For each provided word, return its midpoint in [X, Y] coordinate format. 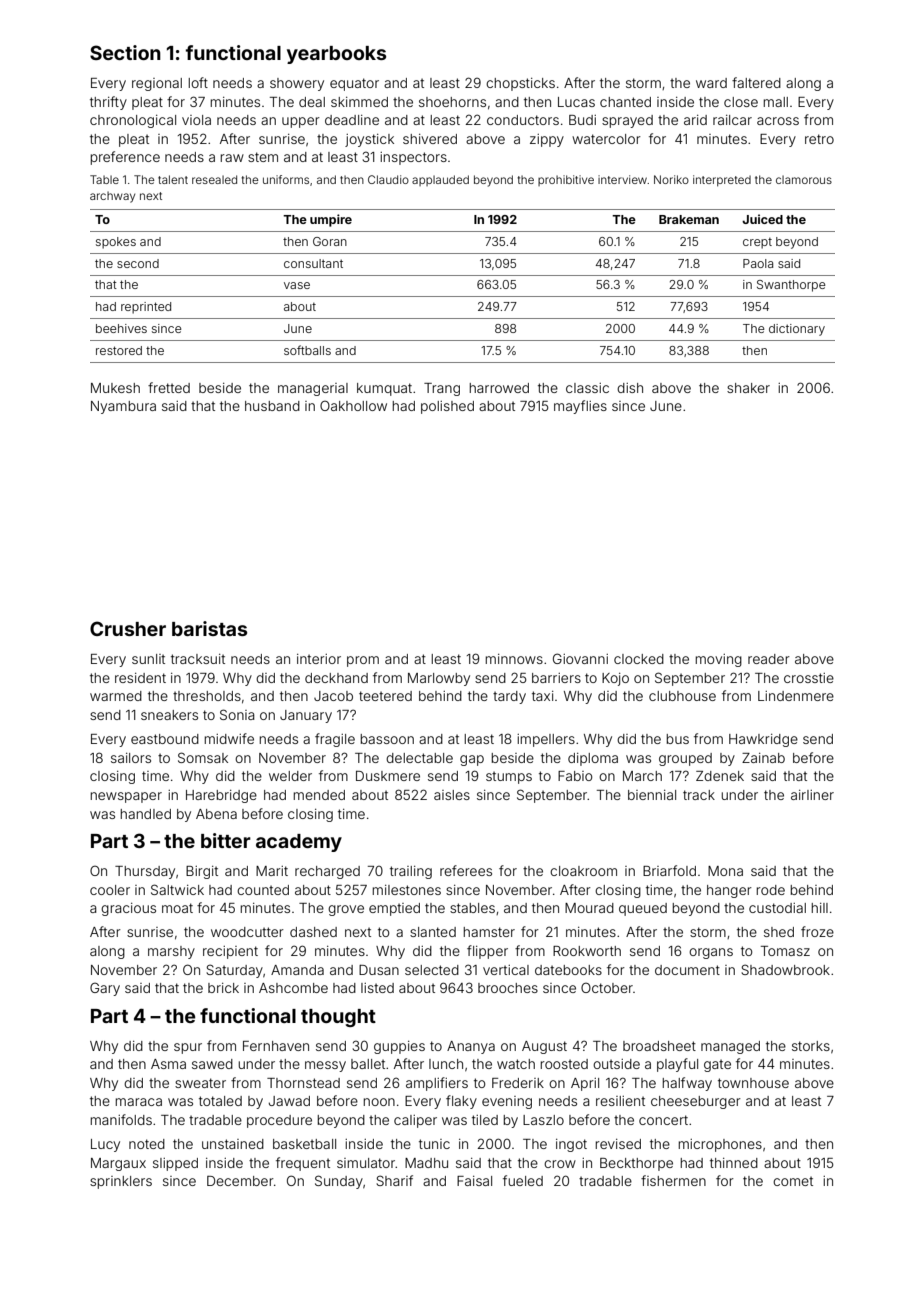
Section [125, 52]
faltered [756, 82]
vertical [506, 970]
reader [769, 659]
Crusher [128, 628]
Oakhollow [353, 405]
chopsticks [520, 84]
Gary [105, 989]
